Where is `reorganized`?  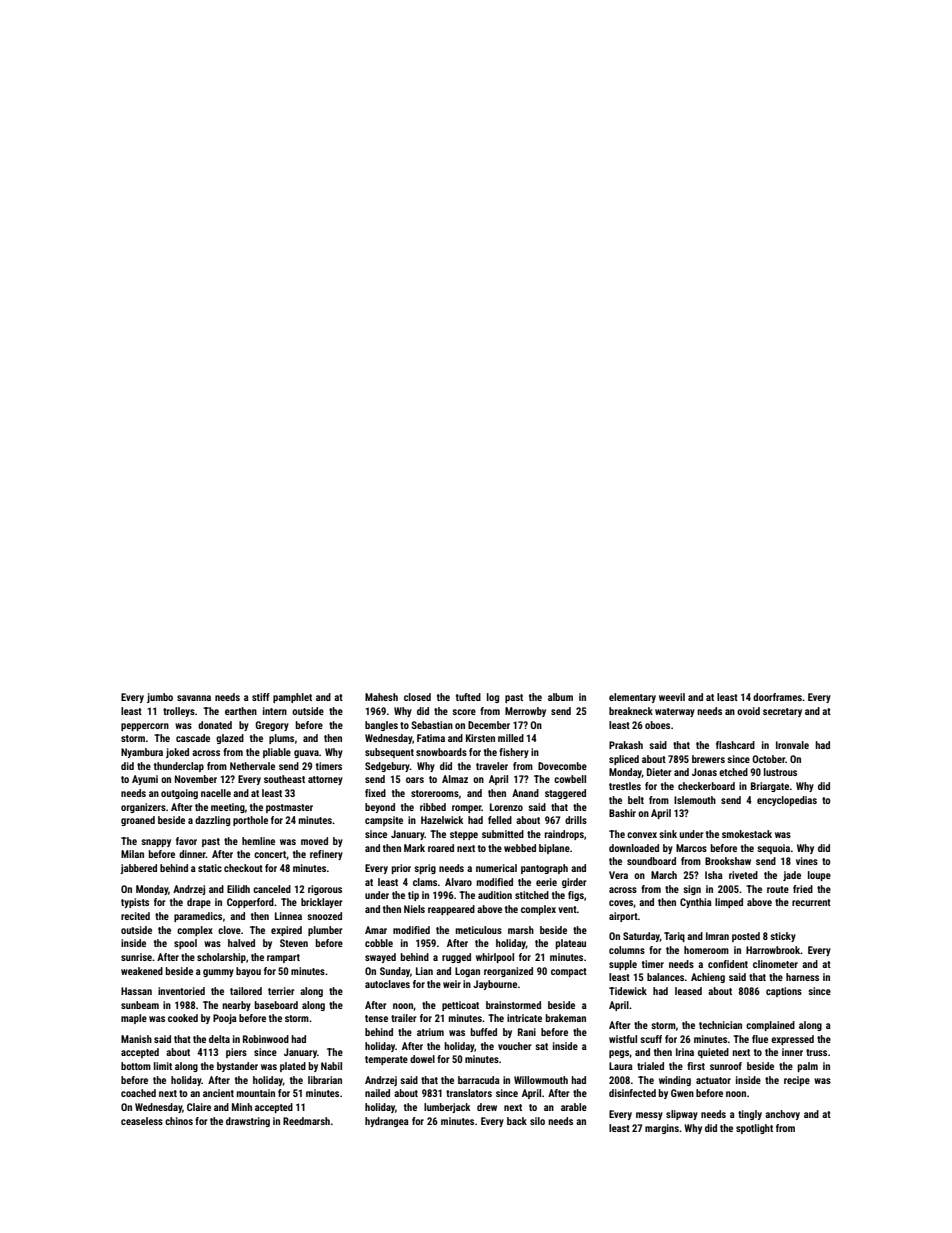 reorganized is located at coordinates (508, 972).
